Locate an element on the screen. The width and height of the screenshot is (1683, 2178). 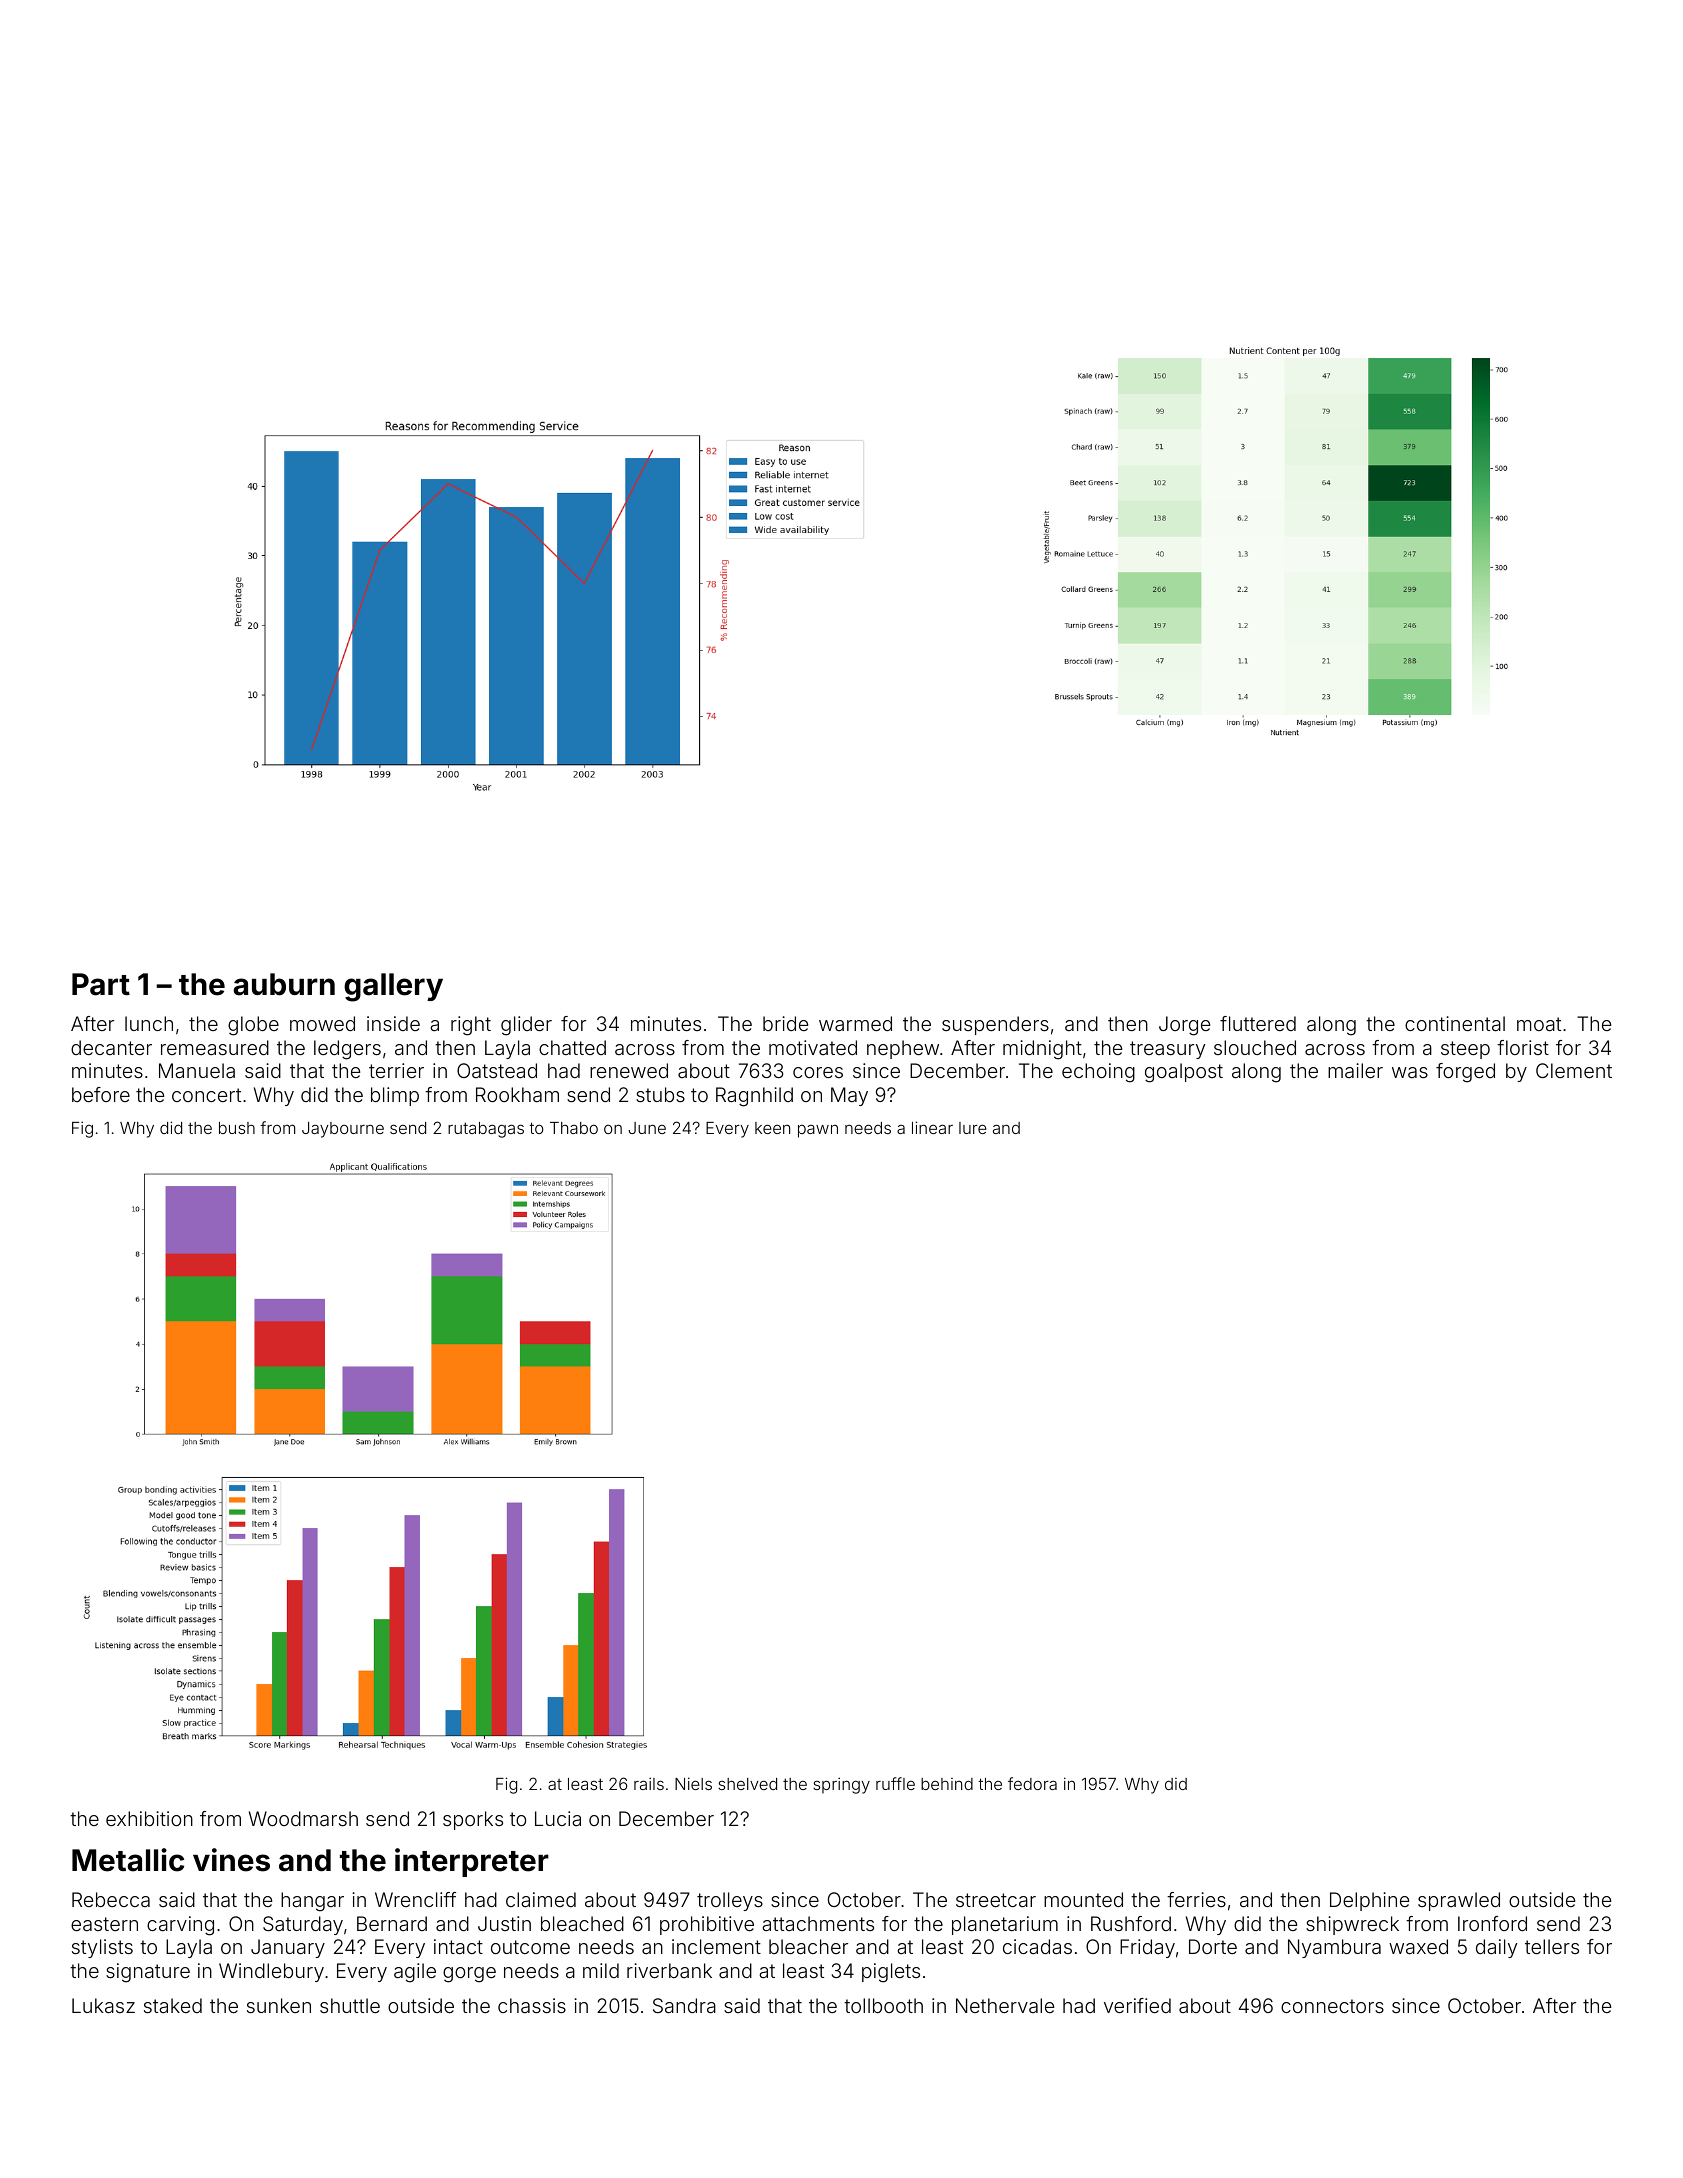
Delphine is located at coordinates (1369, 1901).
